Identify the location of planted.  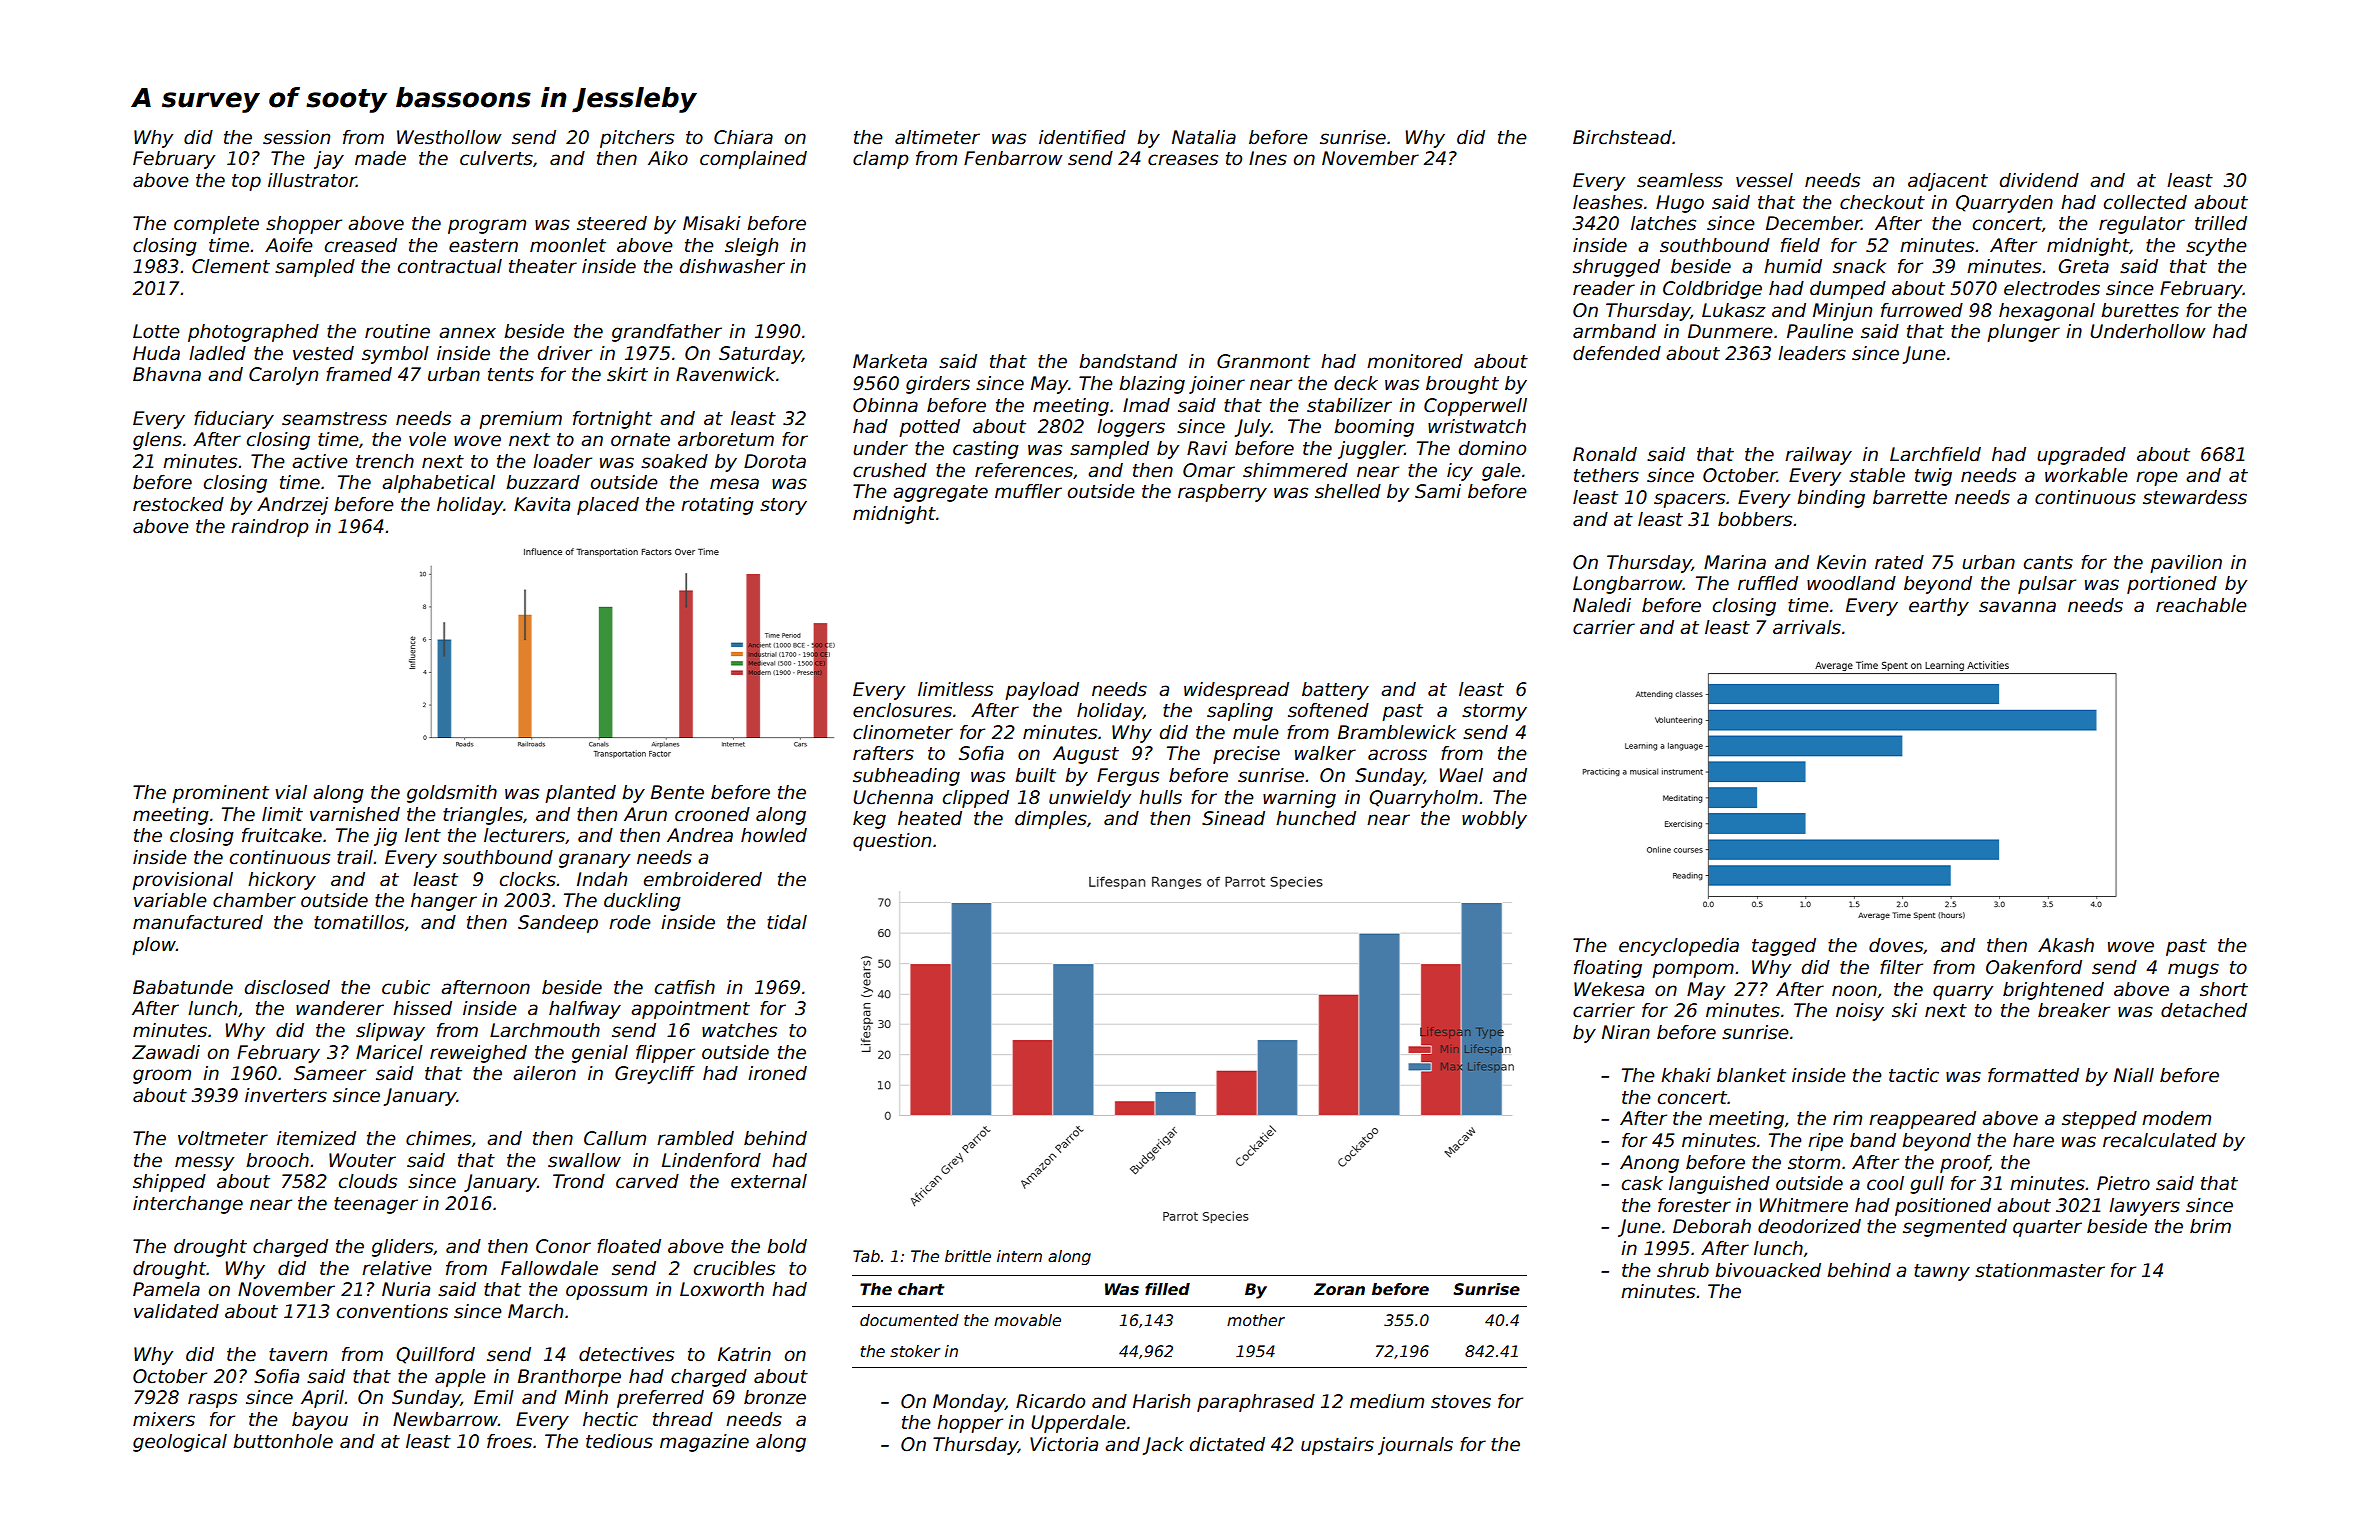
(580, 794).
